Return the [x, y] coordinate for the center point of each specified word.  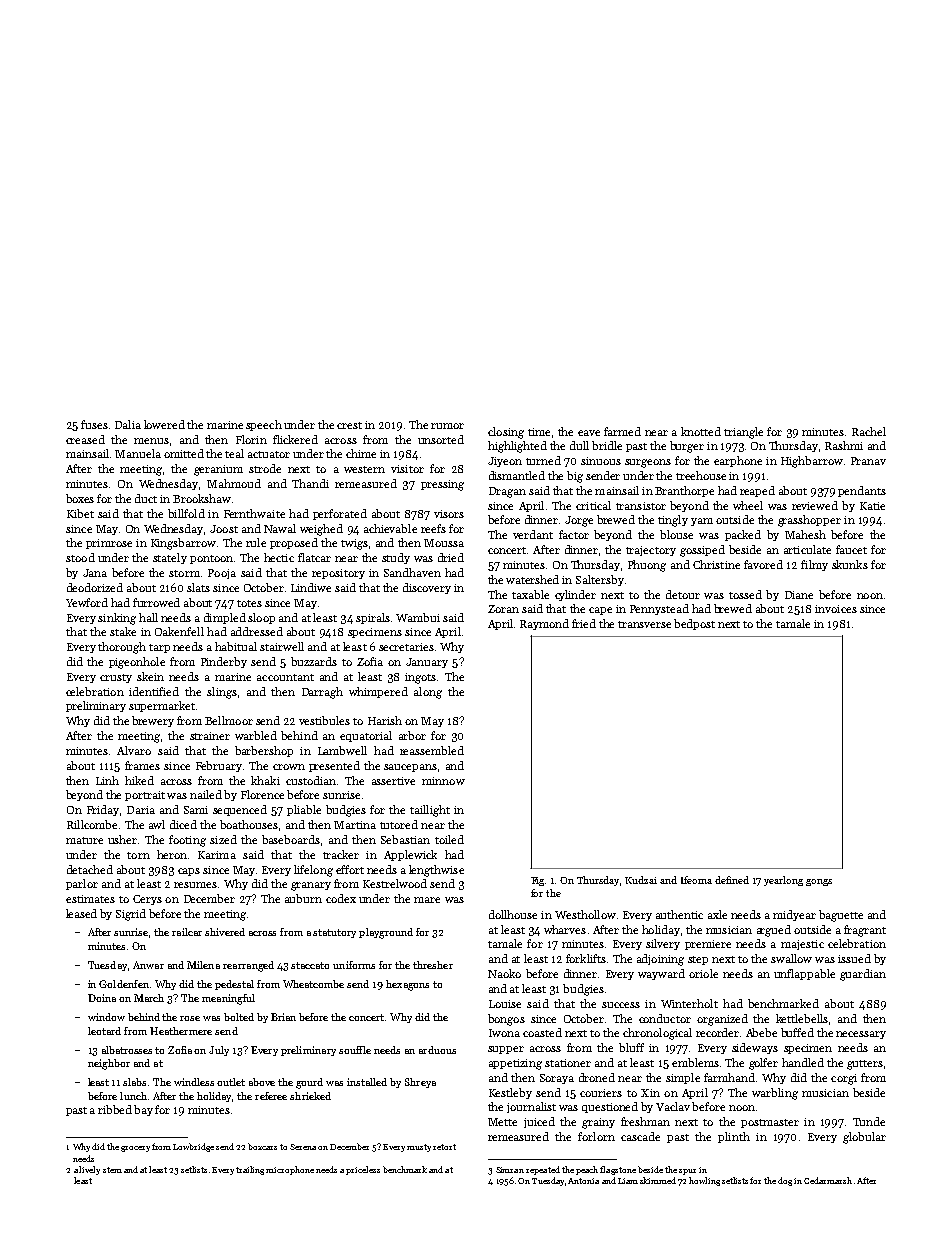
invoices [836, 609]
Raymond [544, 624]
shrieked [310, 1096]
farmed [622, 431]
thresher [433, 965]
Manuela [138, 453]
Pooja [222, 574]
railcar [187, 932]
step [698, 960]
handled [803, 1062]
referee [271, 1096]
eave [589, 433]
